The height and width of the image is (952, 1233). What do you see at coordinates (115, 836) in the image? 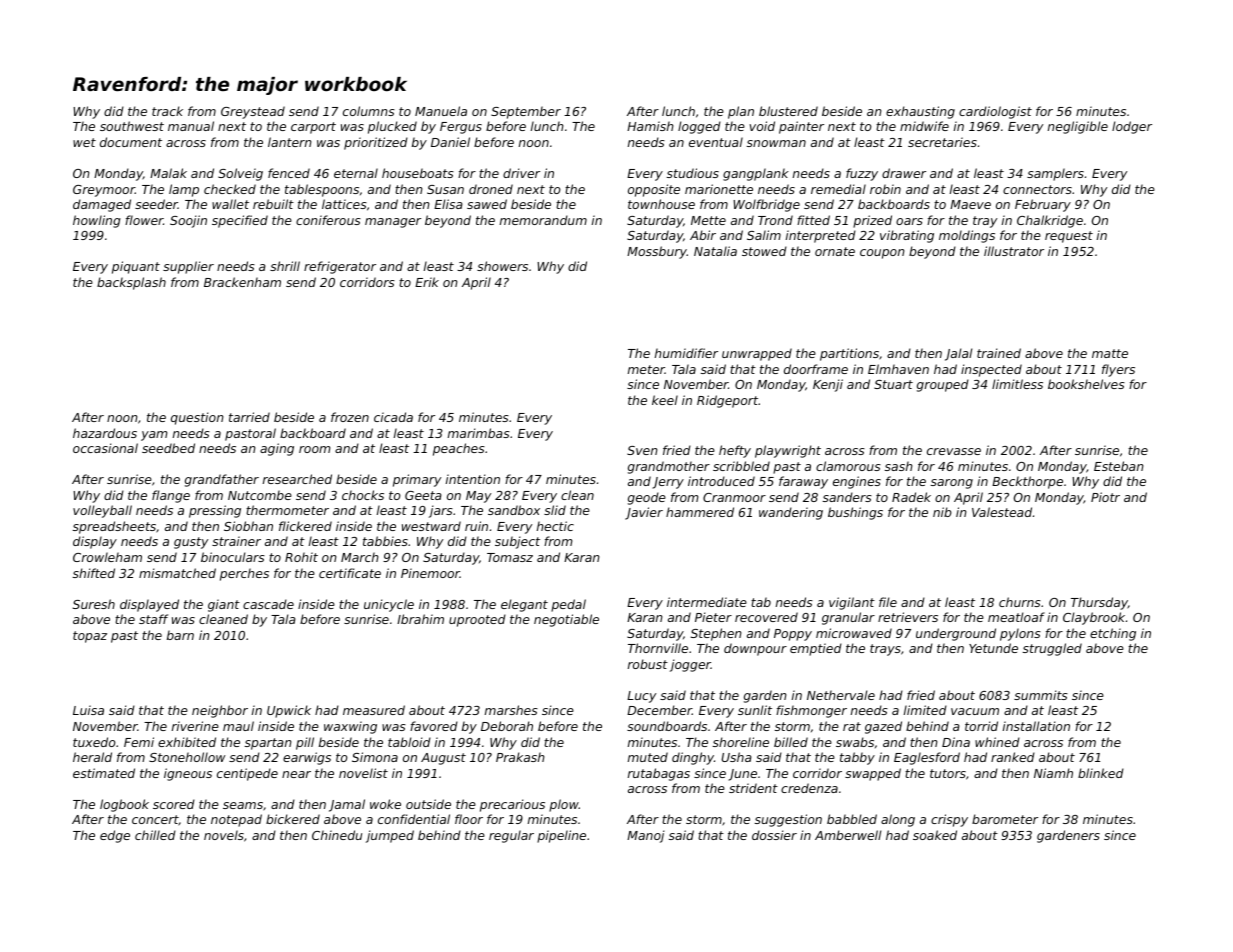
I see `edge` at bounding box center [115, 836].
